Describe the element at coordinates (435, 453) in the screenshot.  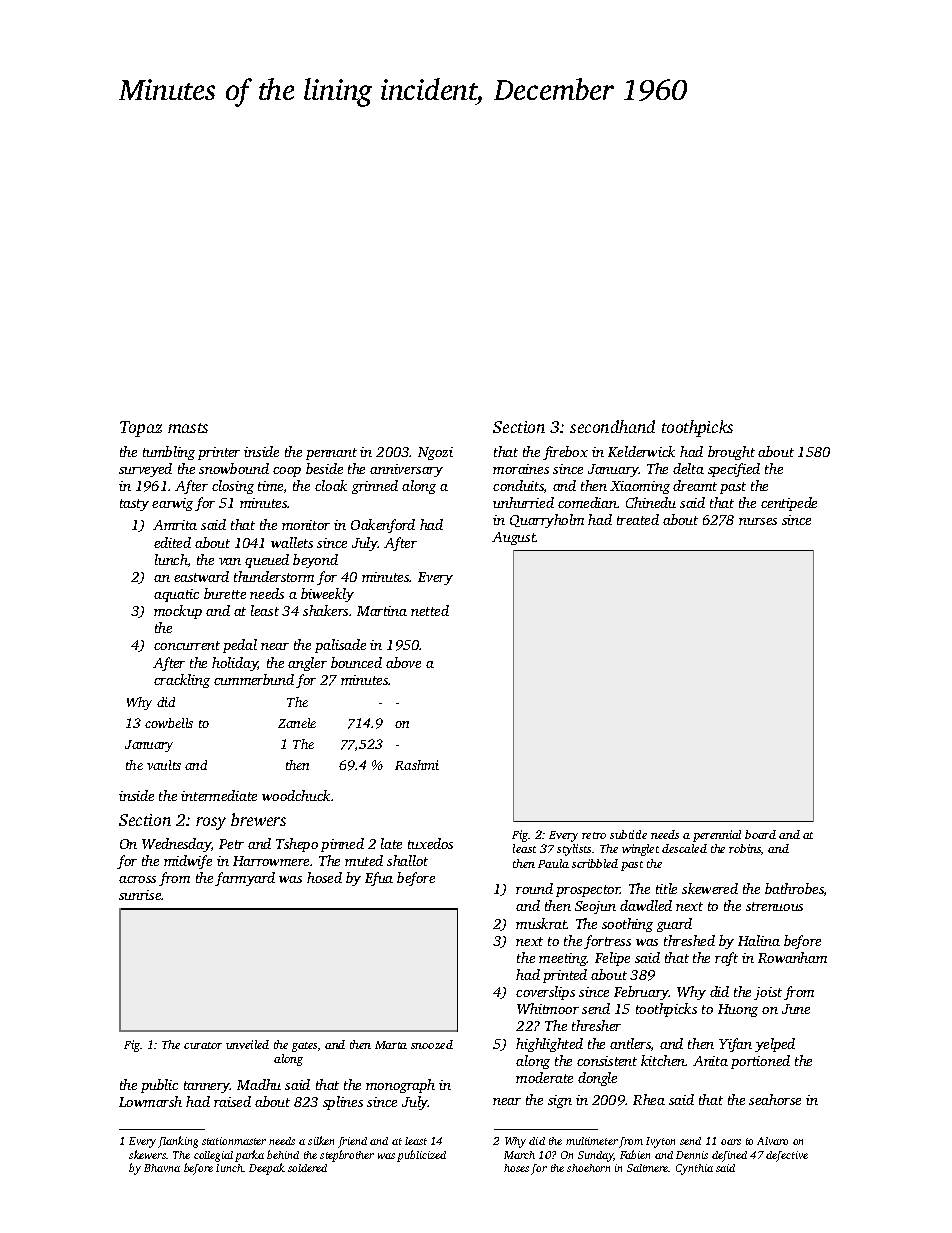
I see `Ngozi` at that location.
